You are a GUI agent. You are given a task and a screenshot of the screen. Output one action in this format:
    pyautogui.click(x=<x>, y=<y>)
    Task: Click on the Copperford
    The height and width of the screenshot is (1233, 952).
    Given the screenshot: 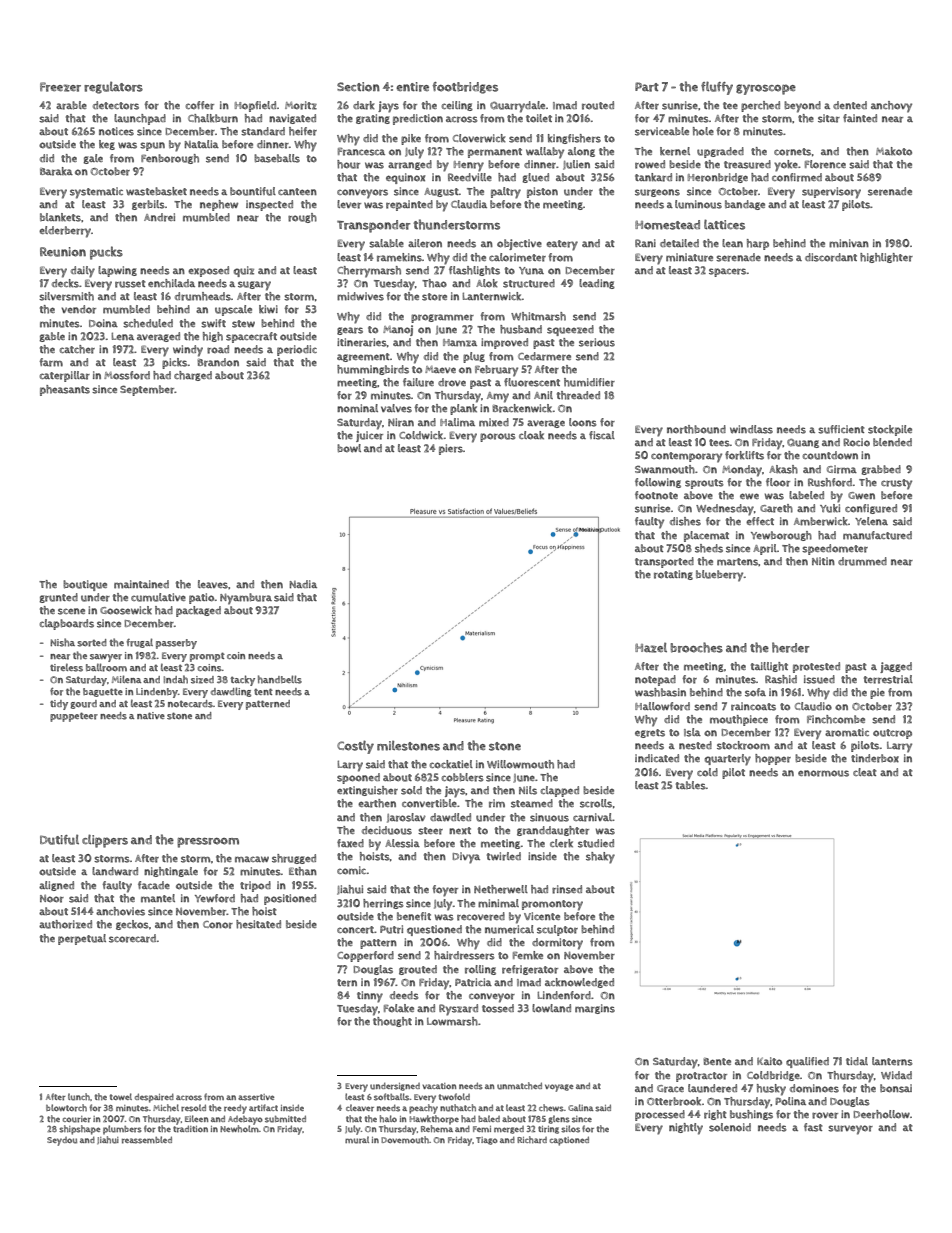 What is the action you would take?
    pyautogui.click(x=365, y=956)
